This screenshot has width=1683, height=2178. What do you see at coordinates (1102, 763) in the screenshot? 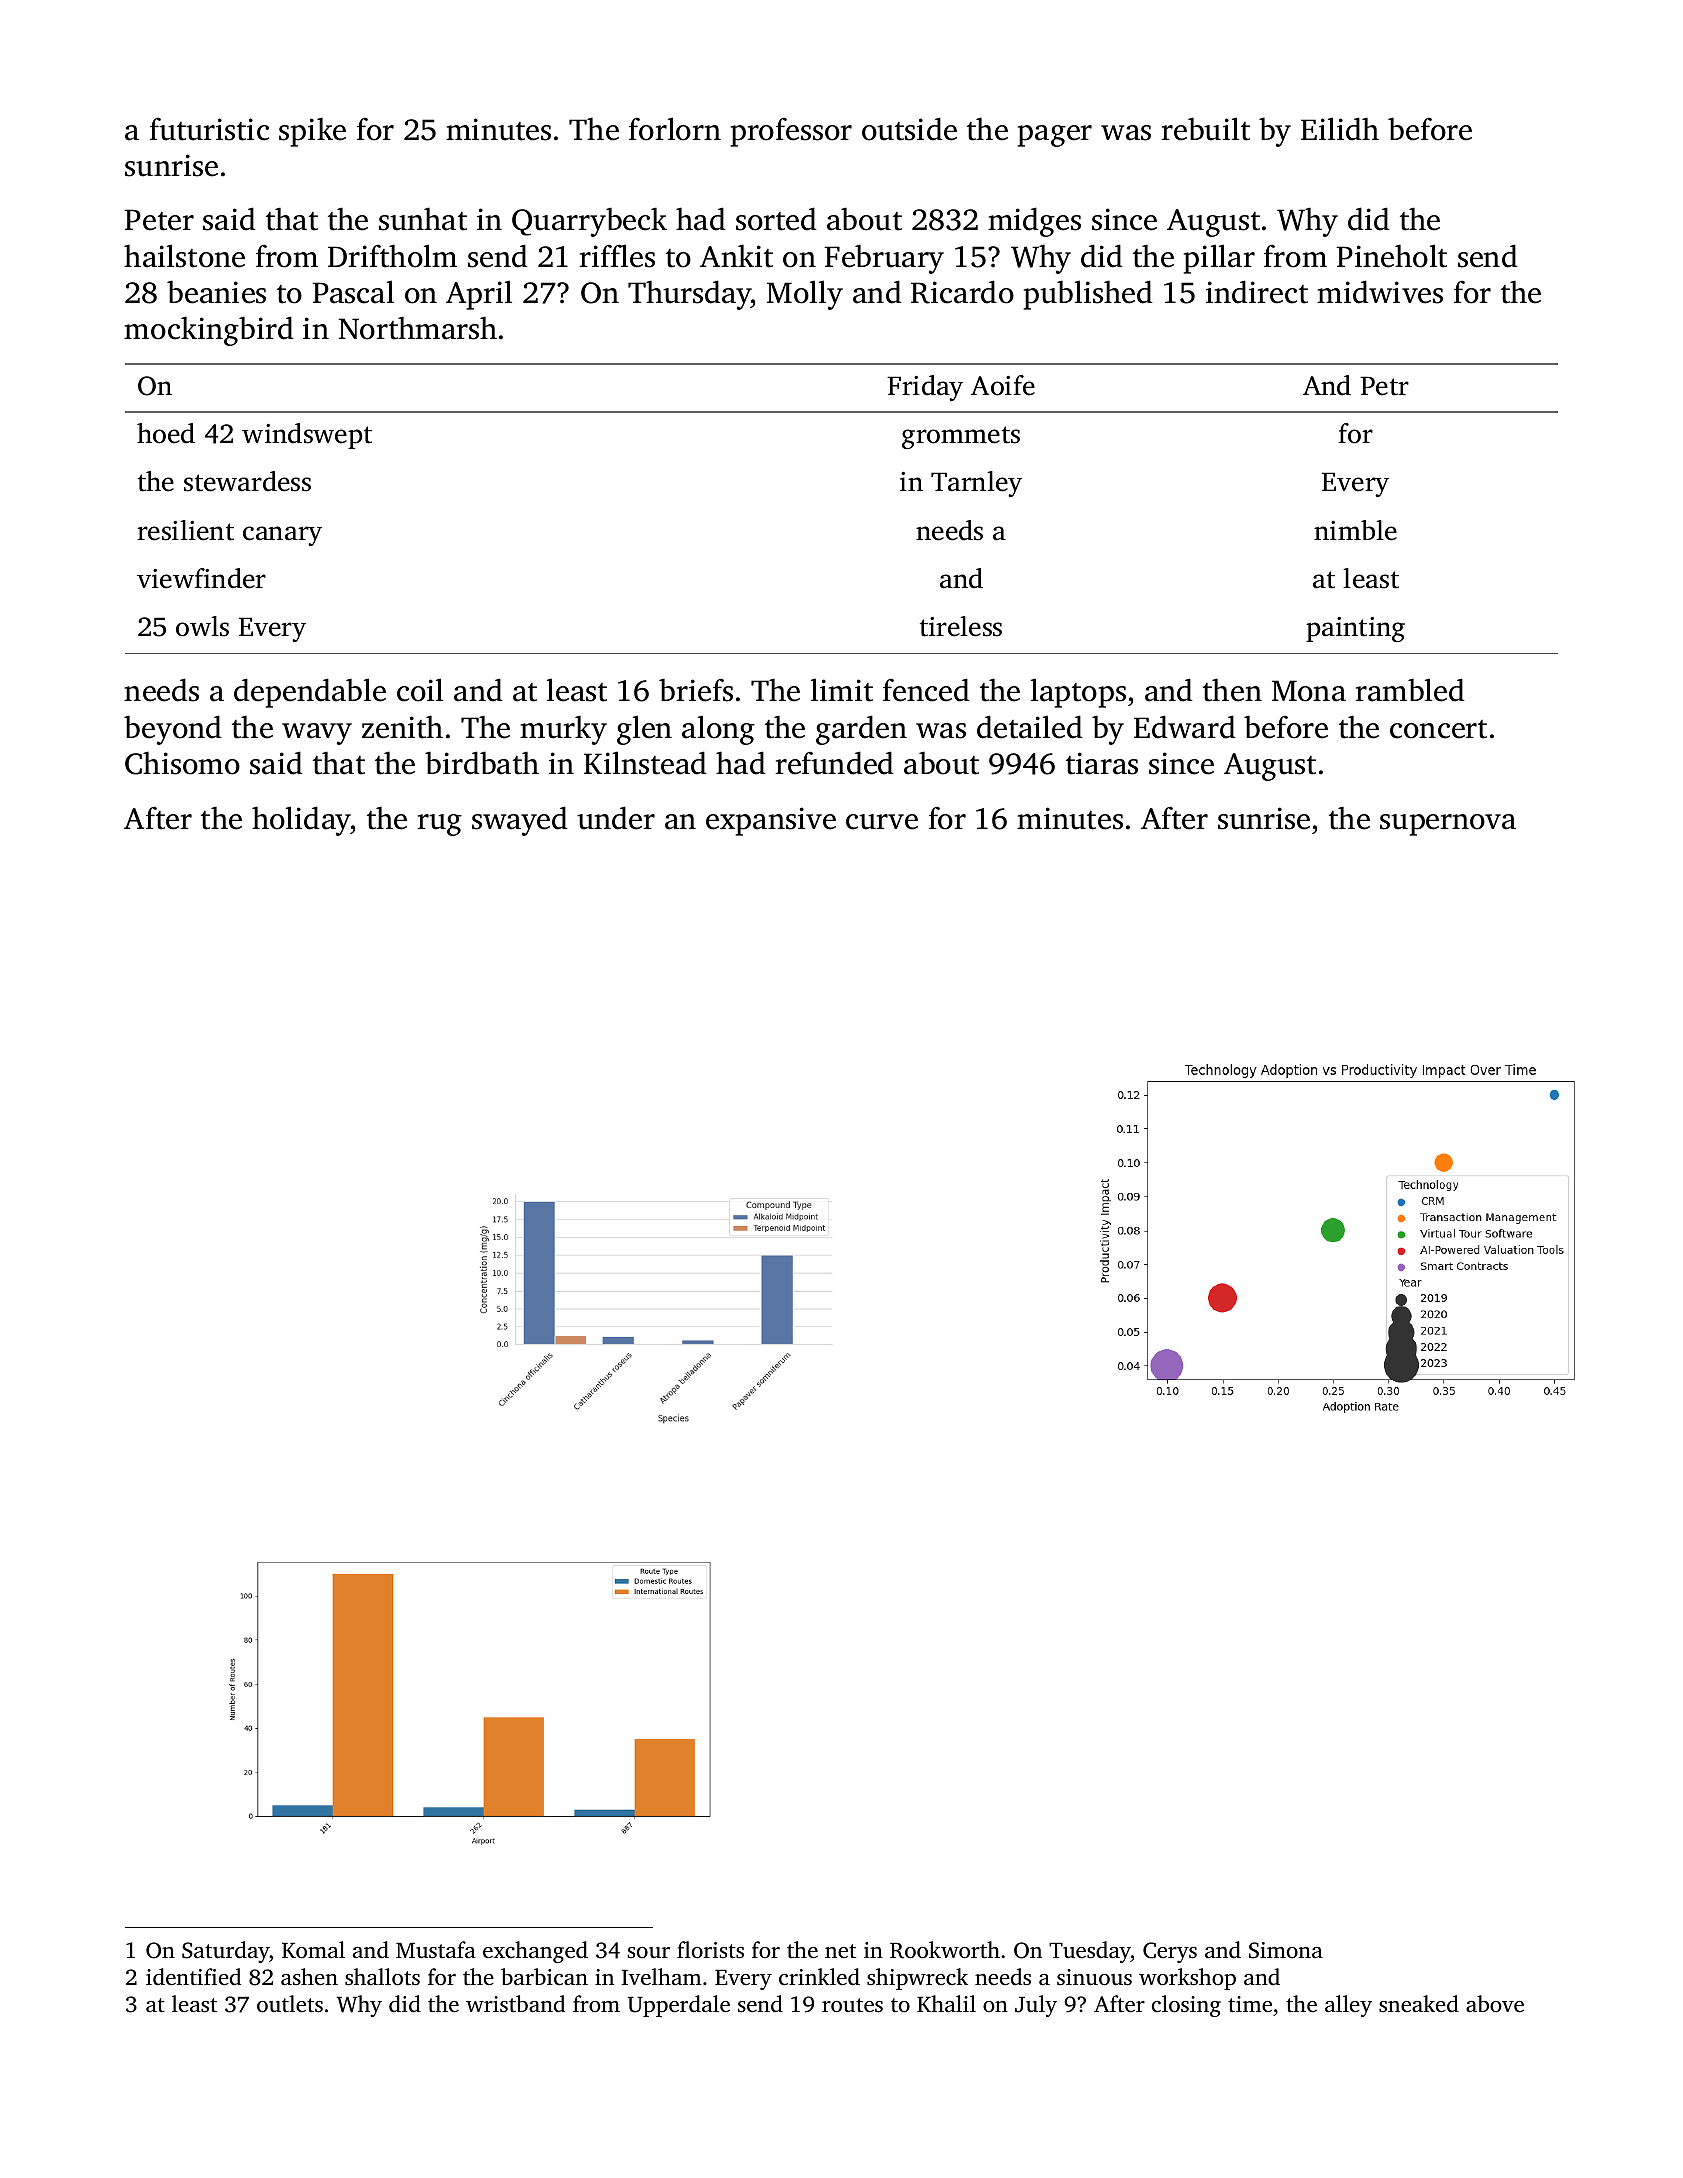
I see `tiaras` at bounding box center [1102, 763].
